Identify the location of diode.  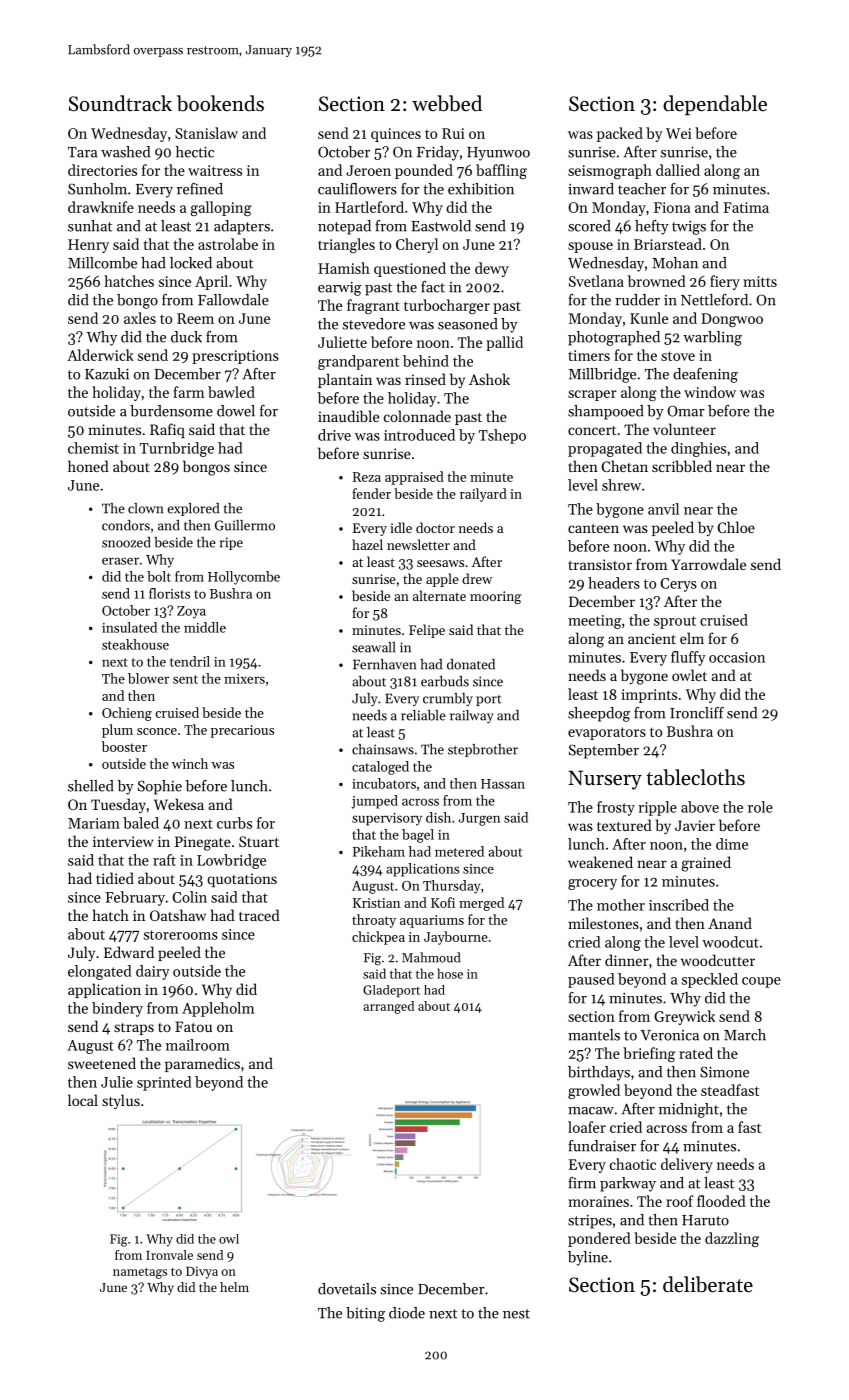
(407, 1313).
